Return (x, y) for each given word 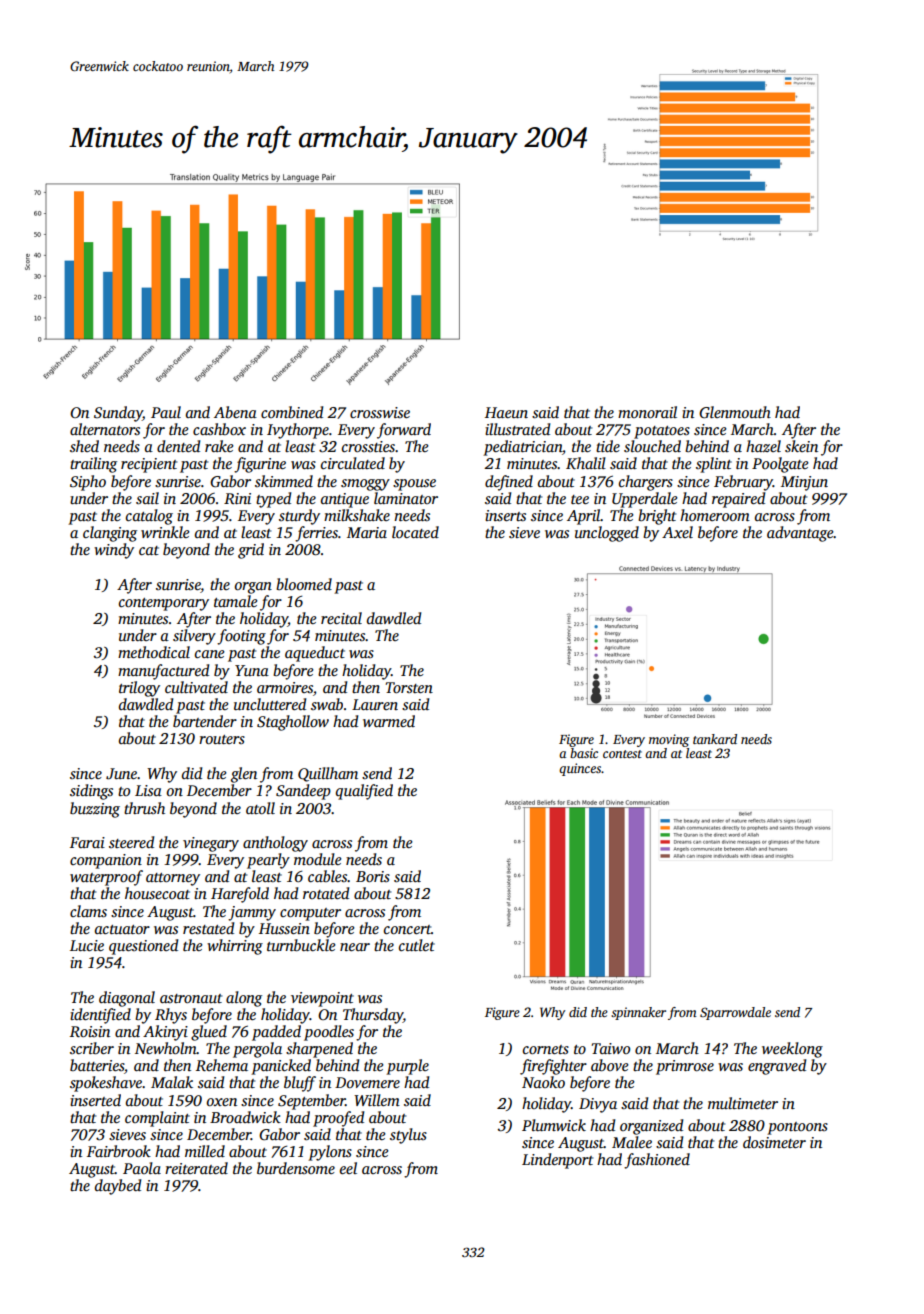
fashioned (657, 1161)
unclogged (607, 534)
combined (292, 412)
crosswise (380, 412)
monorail (647, 412)
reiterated (196, 1168)
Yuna (252, 670)
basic (584, 753)
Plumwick (554, 1125)
